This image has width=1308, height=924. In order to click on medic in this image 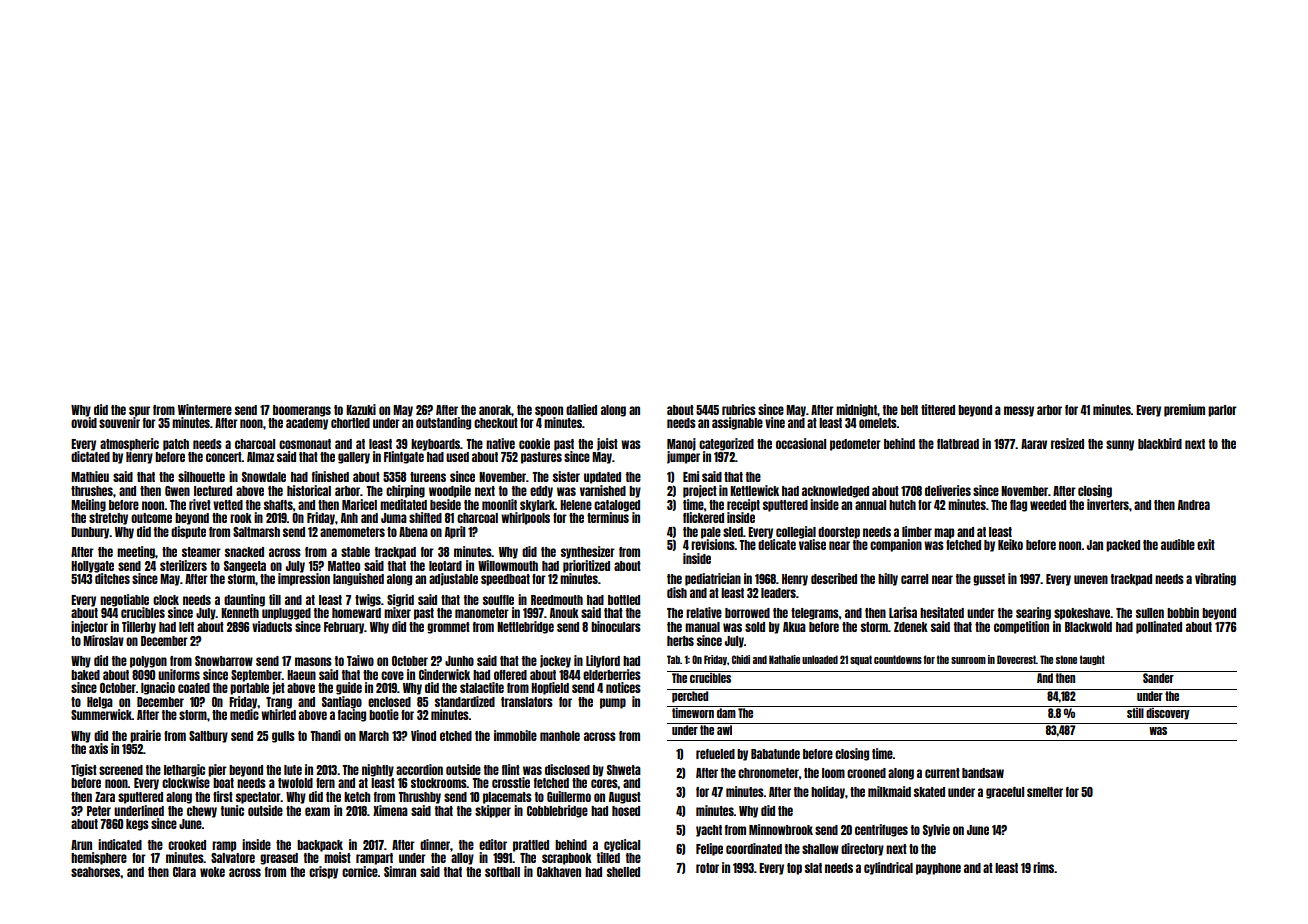, I will do `click(244, 714)`.
